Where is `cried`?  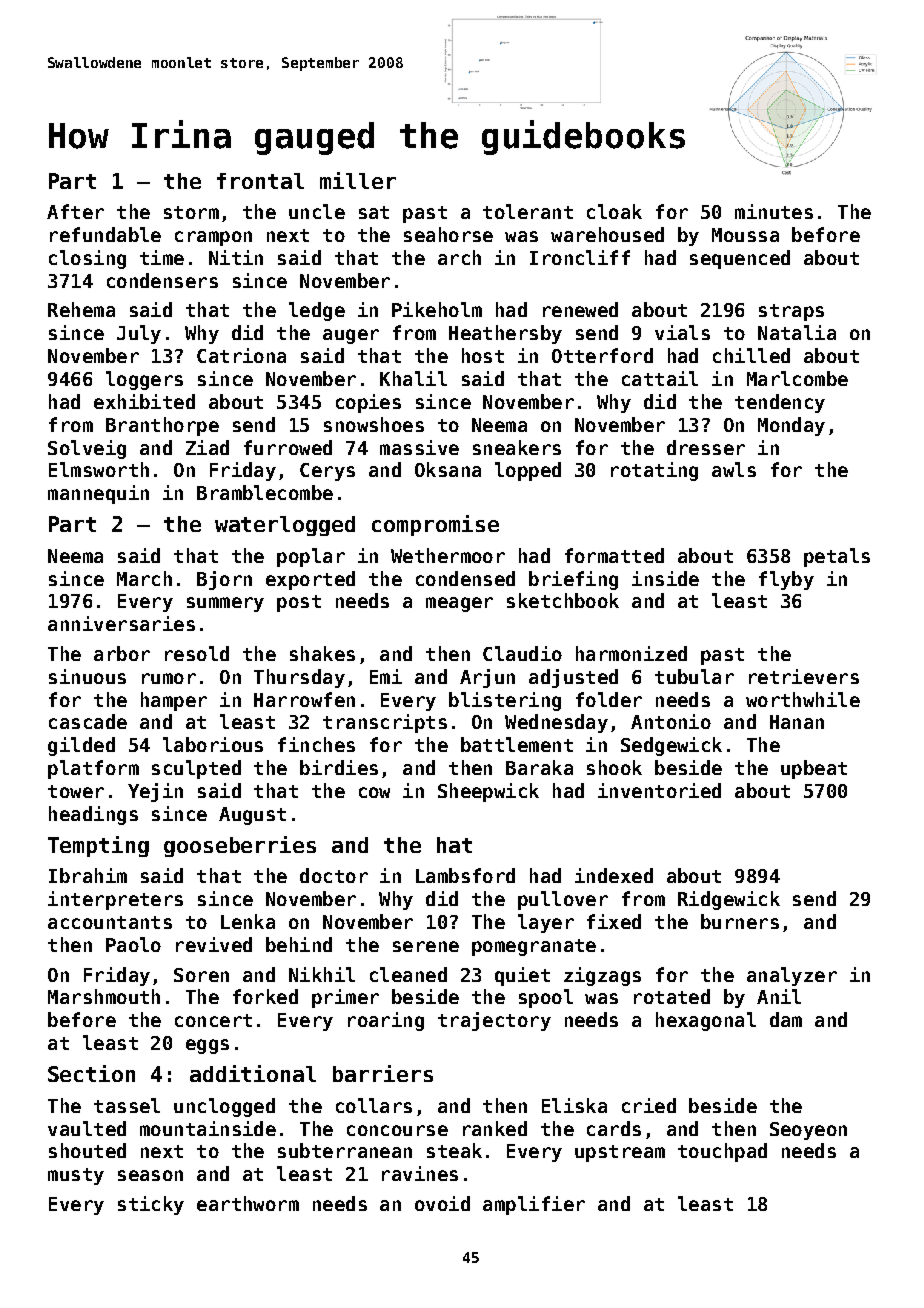 cried is located at coordinates (649, 1105).
